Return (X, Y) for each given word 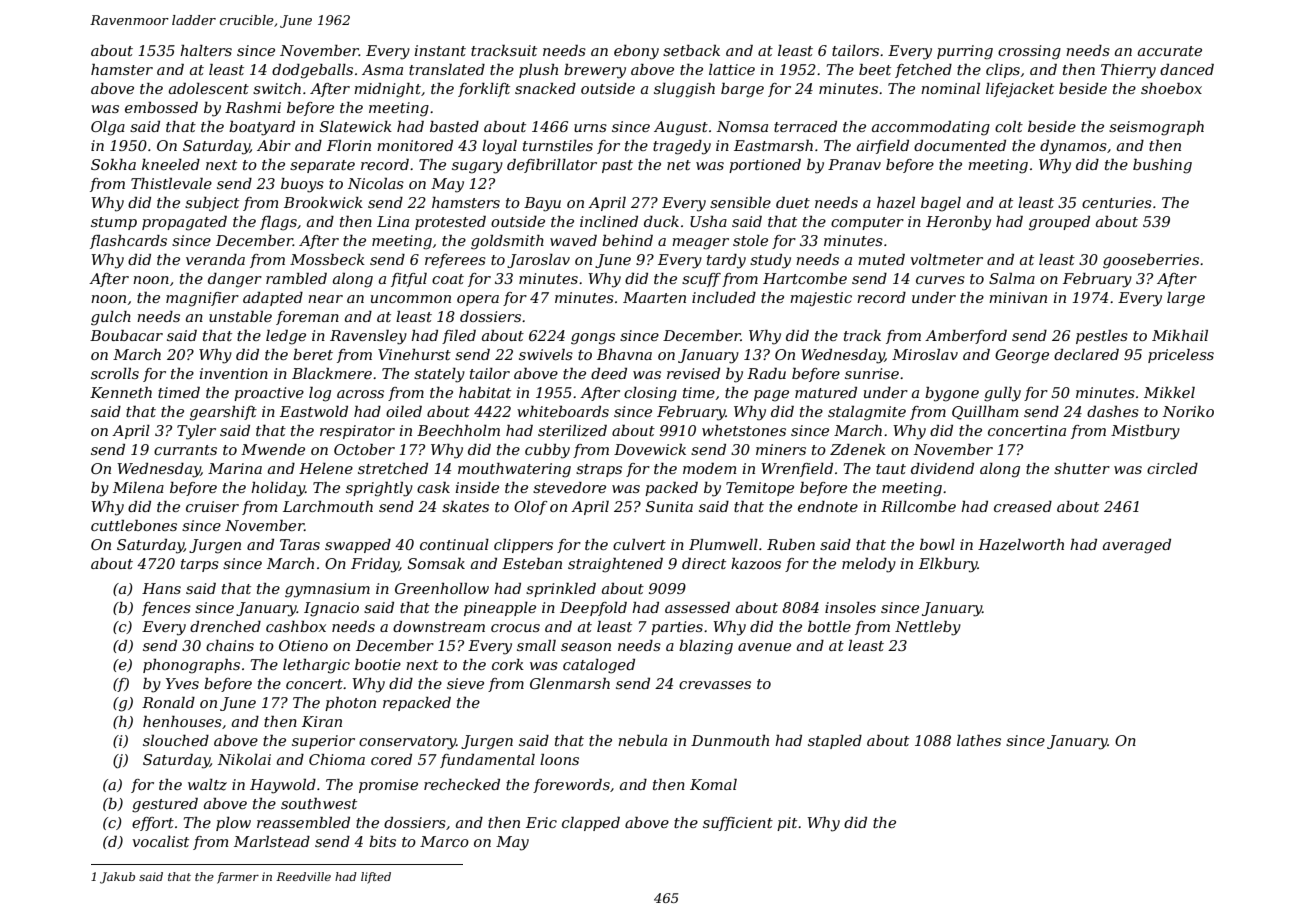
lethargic (316, 666)
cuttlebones (134, 525)
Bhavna (624, 354)
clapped (591, 824)
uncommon (411, 299)
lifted (376, 878)
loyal (499, 147)
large (1186, 299)
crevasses (715, 685)
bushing (1162, 166)
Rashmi (253, 107)
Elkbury (948, 565)
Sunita (669, 506)
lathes (979, 740)
